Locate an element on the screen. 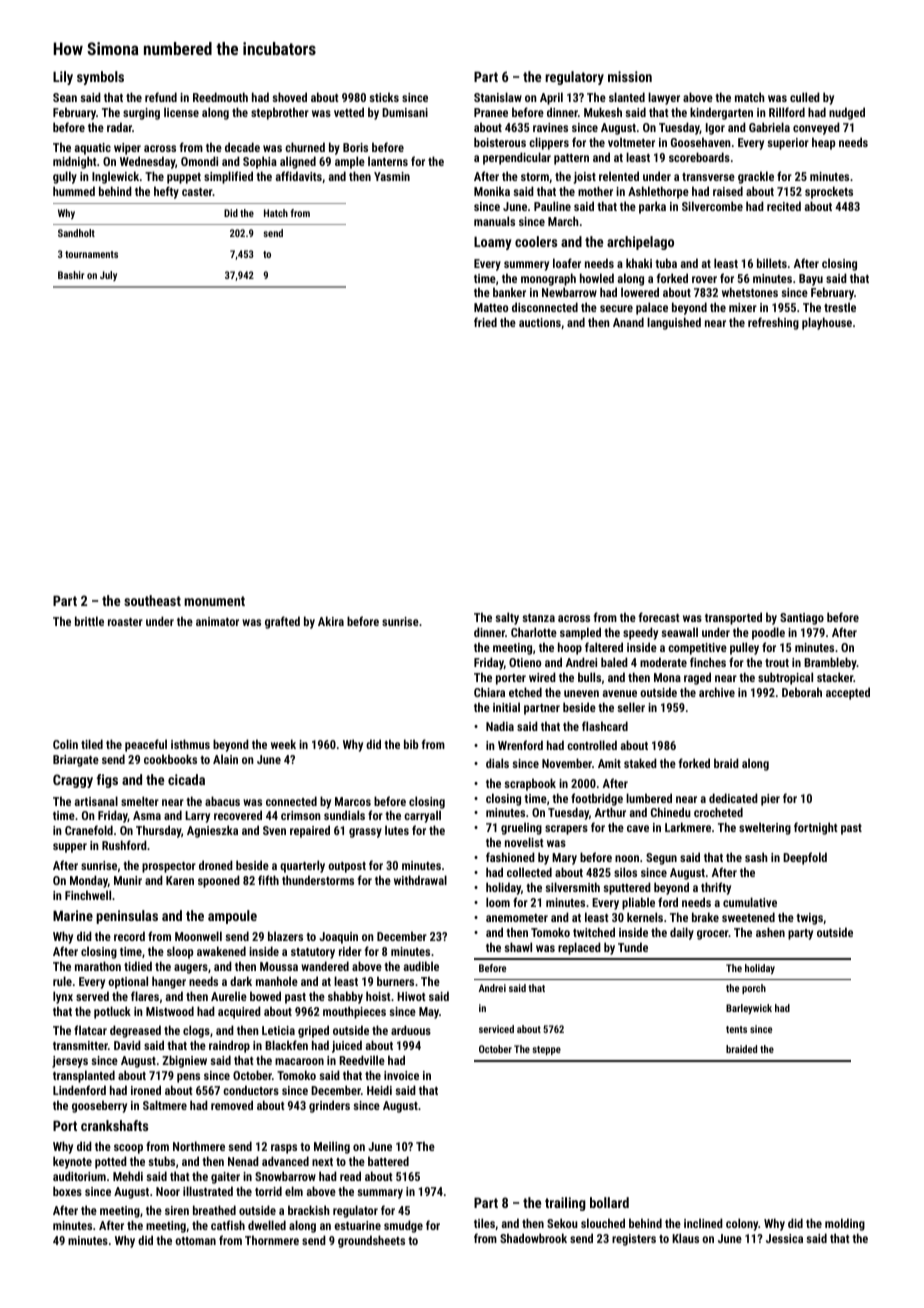 The height and width of the screenshot is (1308, 924). fried is located at coordinates (485, 322).
